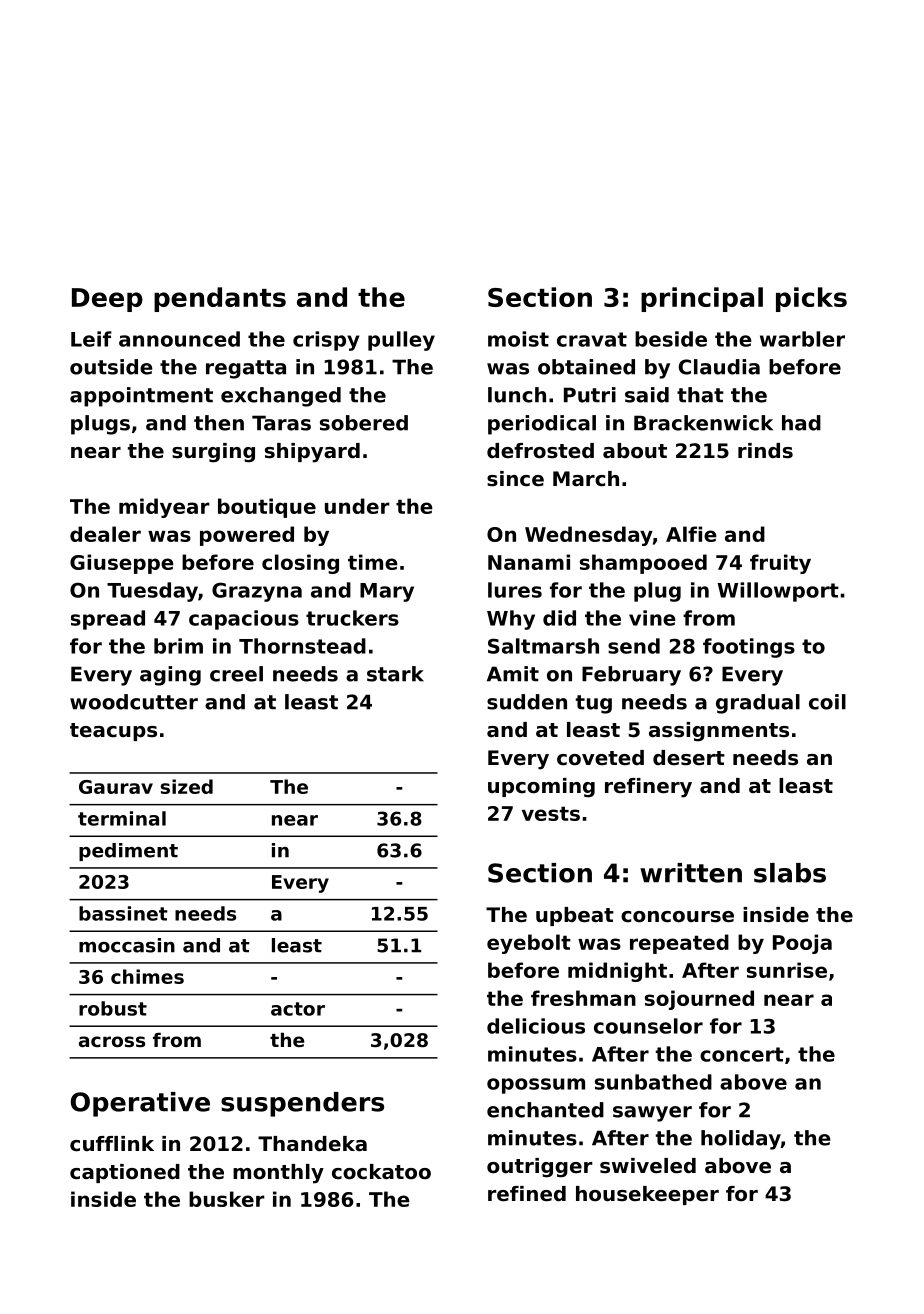  What do you see at coordinates (401, 341) in the page?
I see `pulley` at bounding box center [401, 341].
